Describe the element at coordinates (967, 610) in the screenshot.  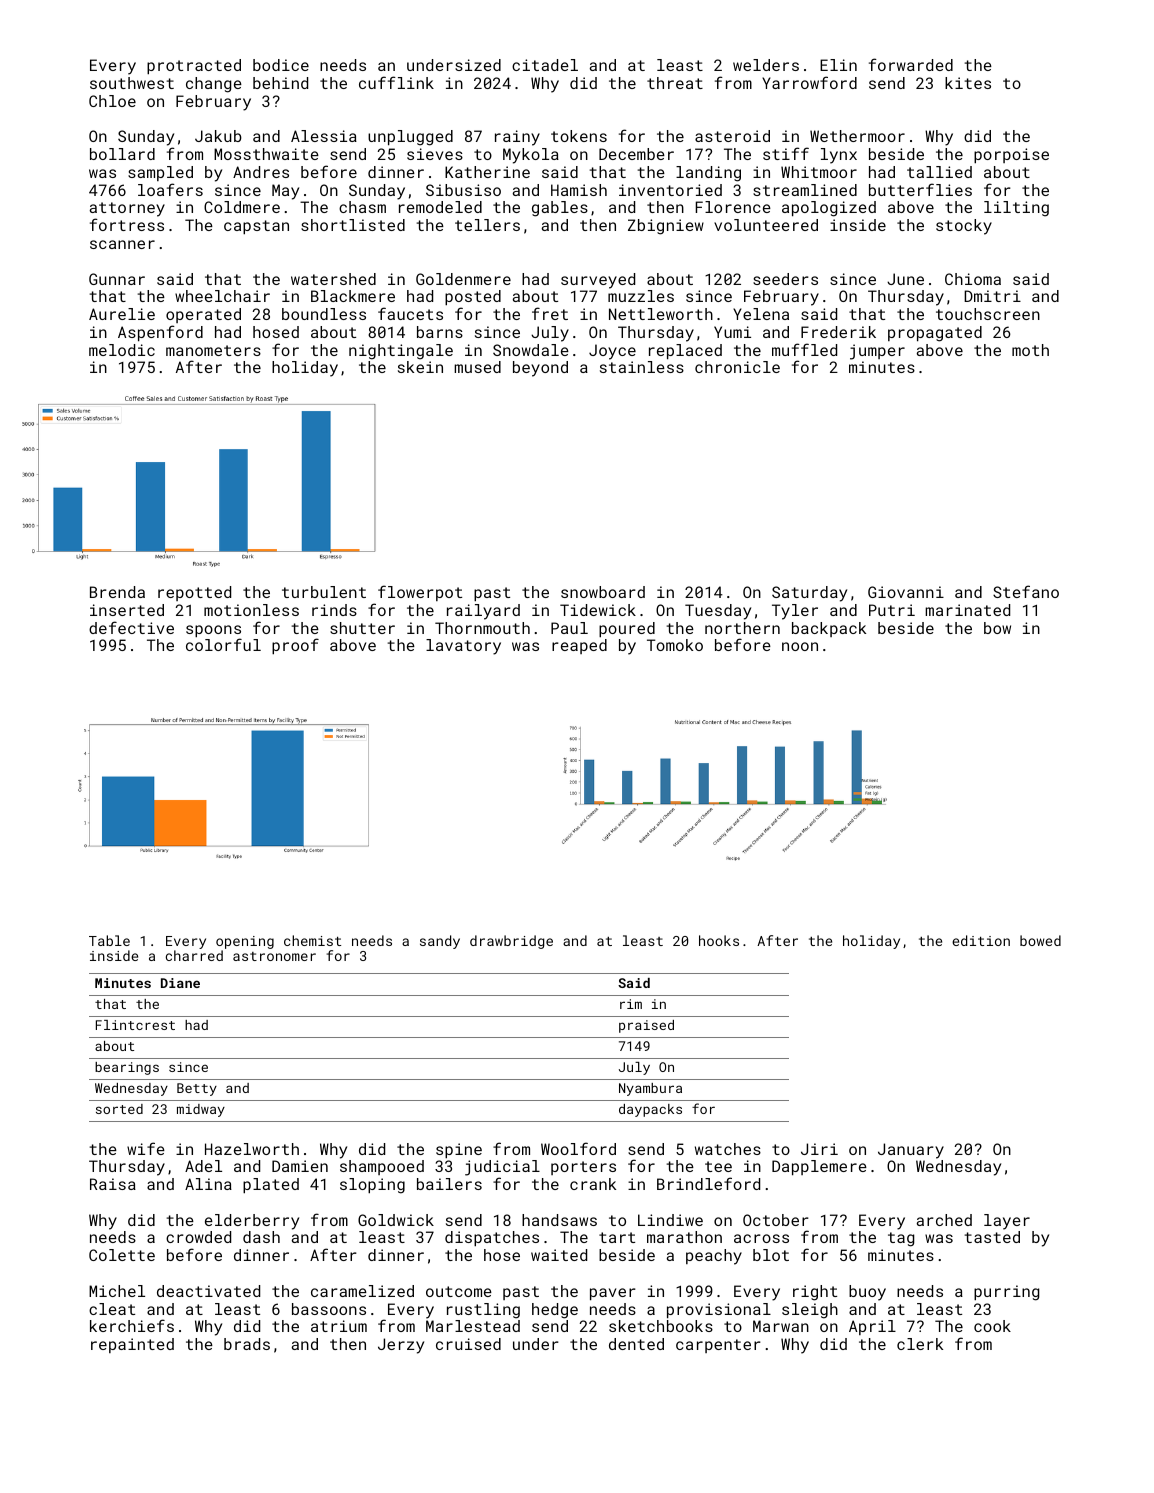
I see `marinated` at that location.
